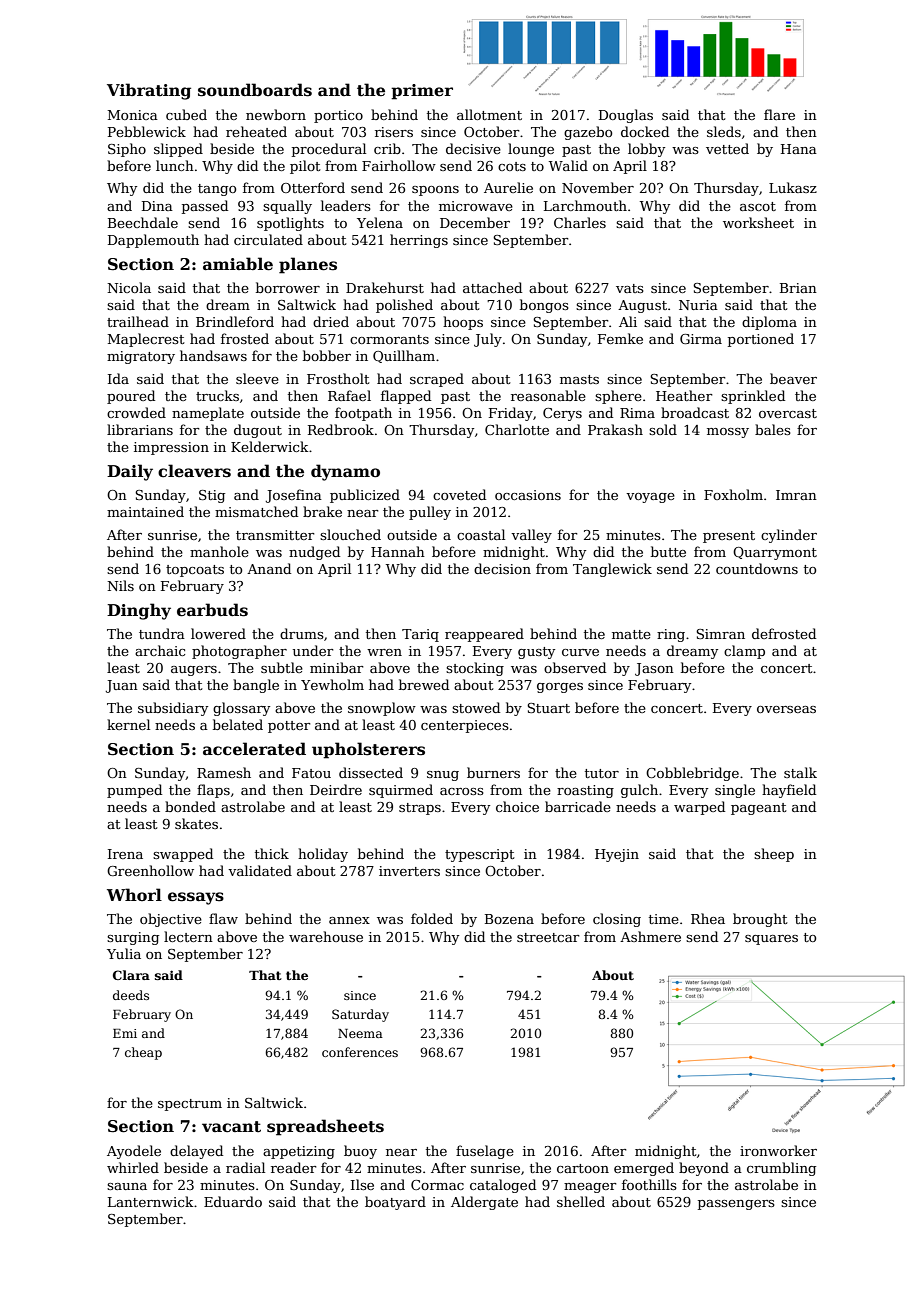  What do you see at coordinates (788, 413) in the image?
I see `overcast` at bounding box center [788, 413].
